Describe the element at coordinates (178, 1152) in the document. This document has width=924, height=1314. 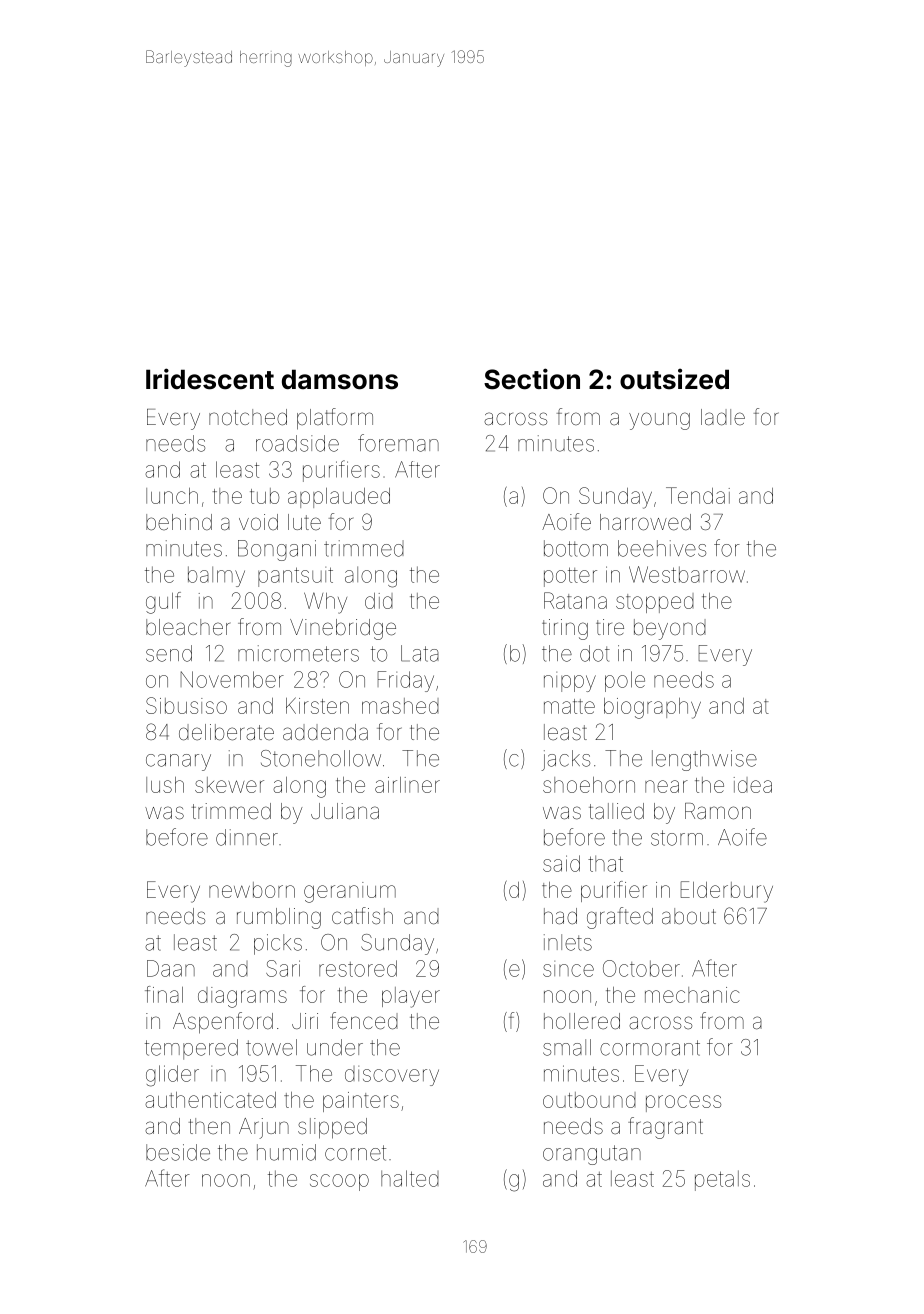
I see `beside` at that location.
